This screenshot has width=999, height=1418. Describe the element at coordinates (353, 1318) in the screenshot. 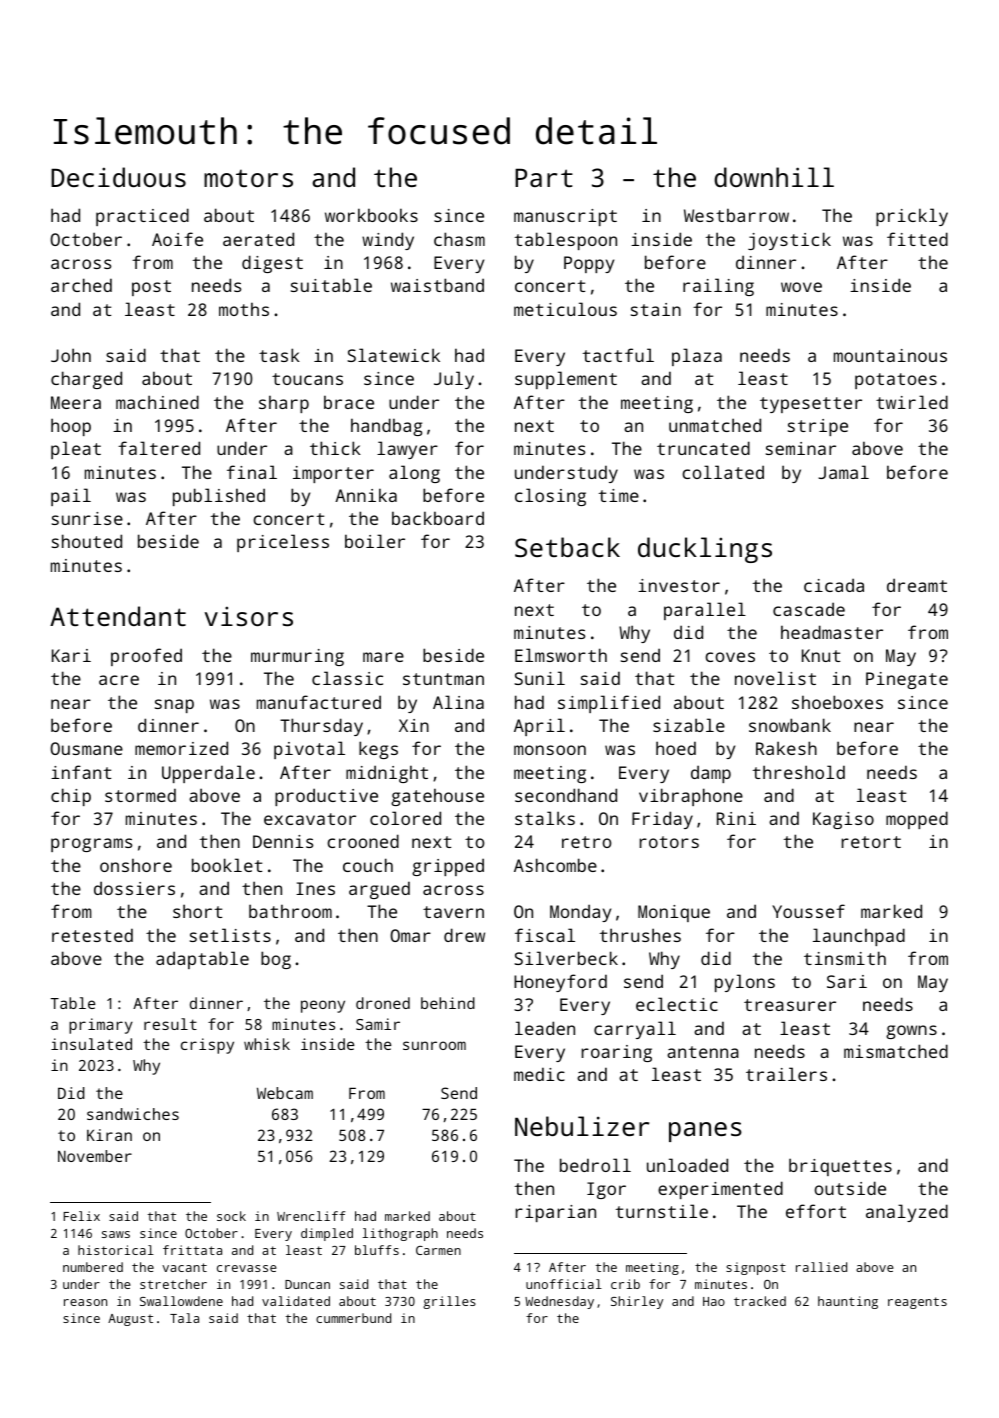

I see `cummerbund` at that location.
